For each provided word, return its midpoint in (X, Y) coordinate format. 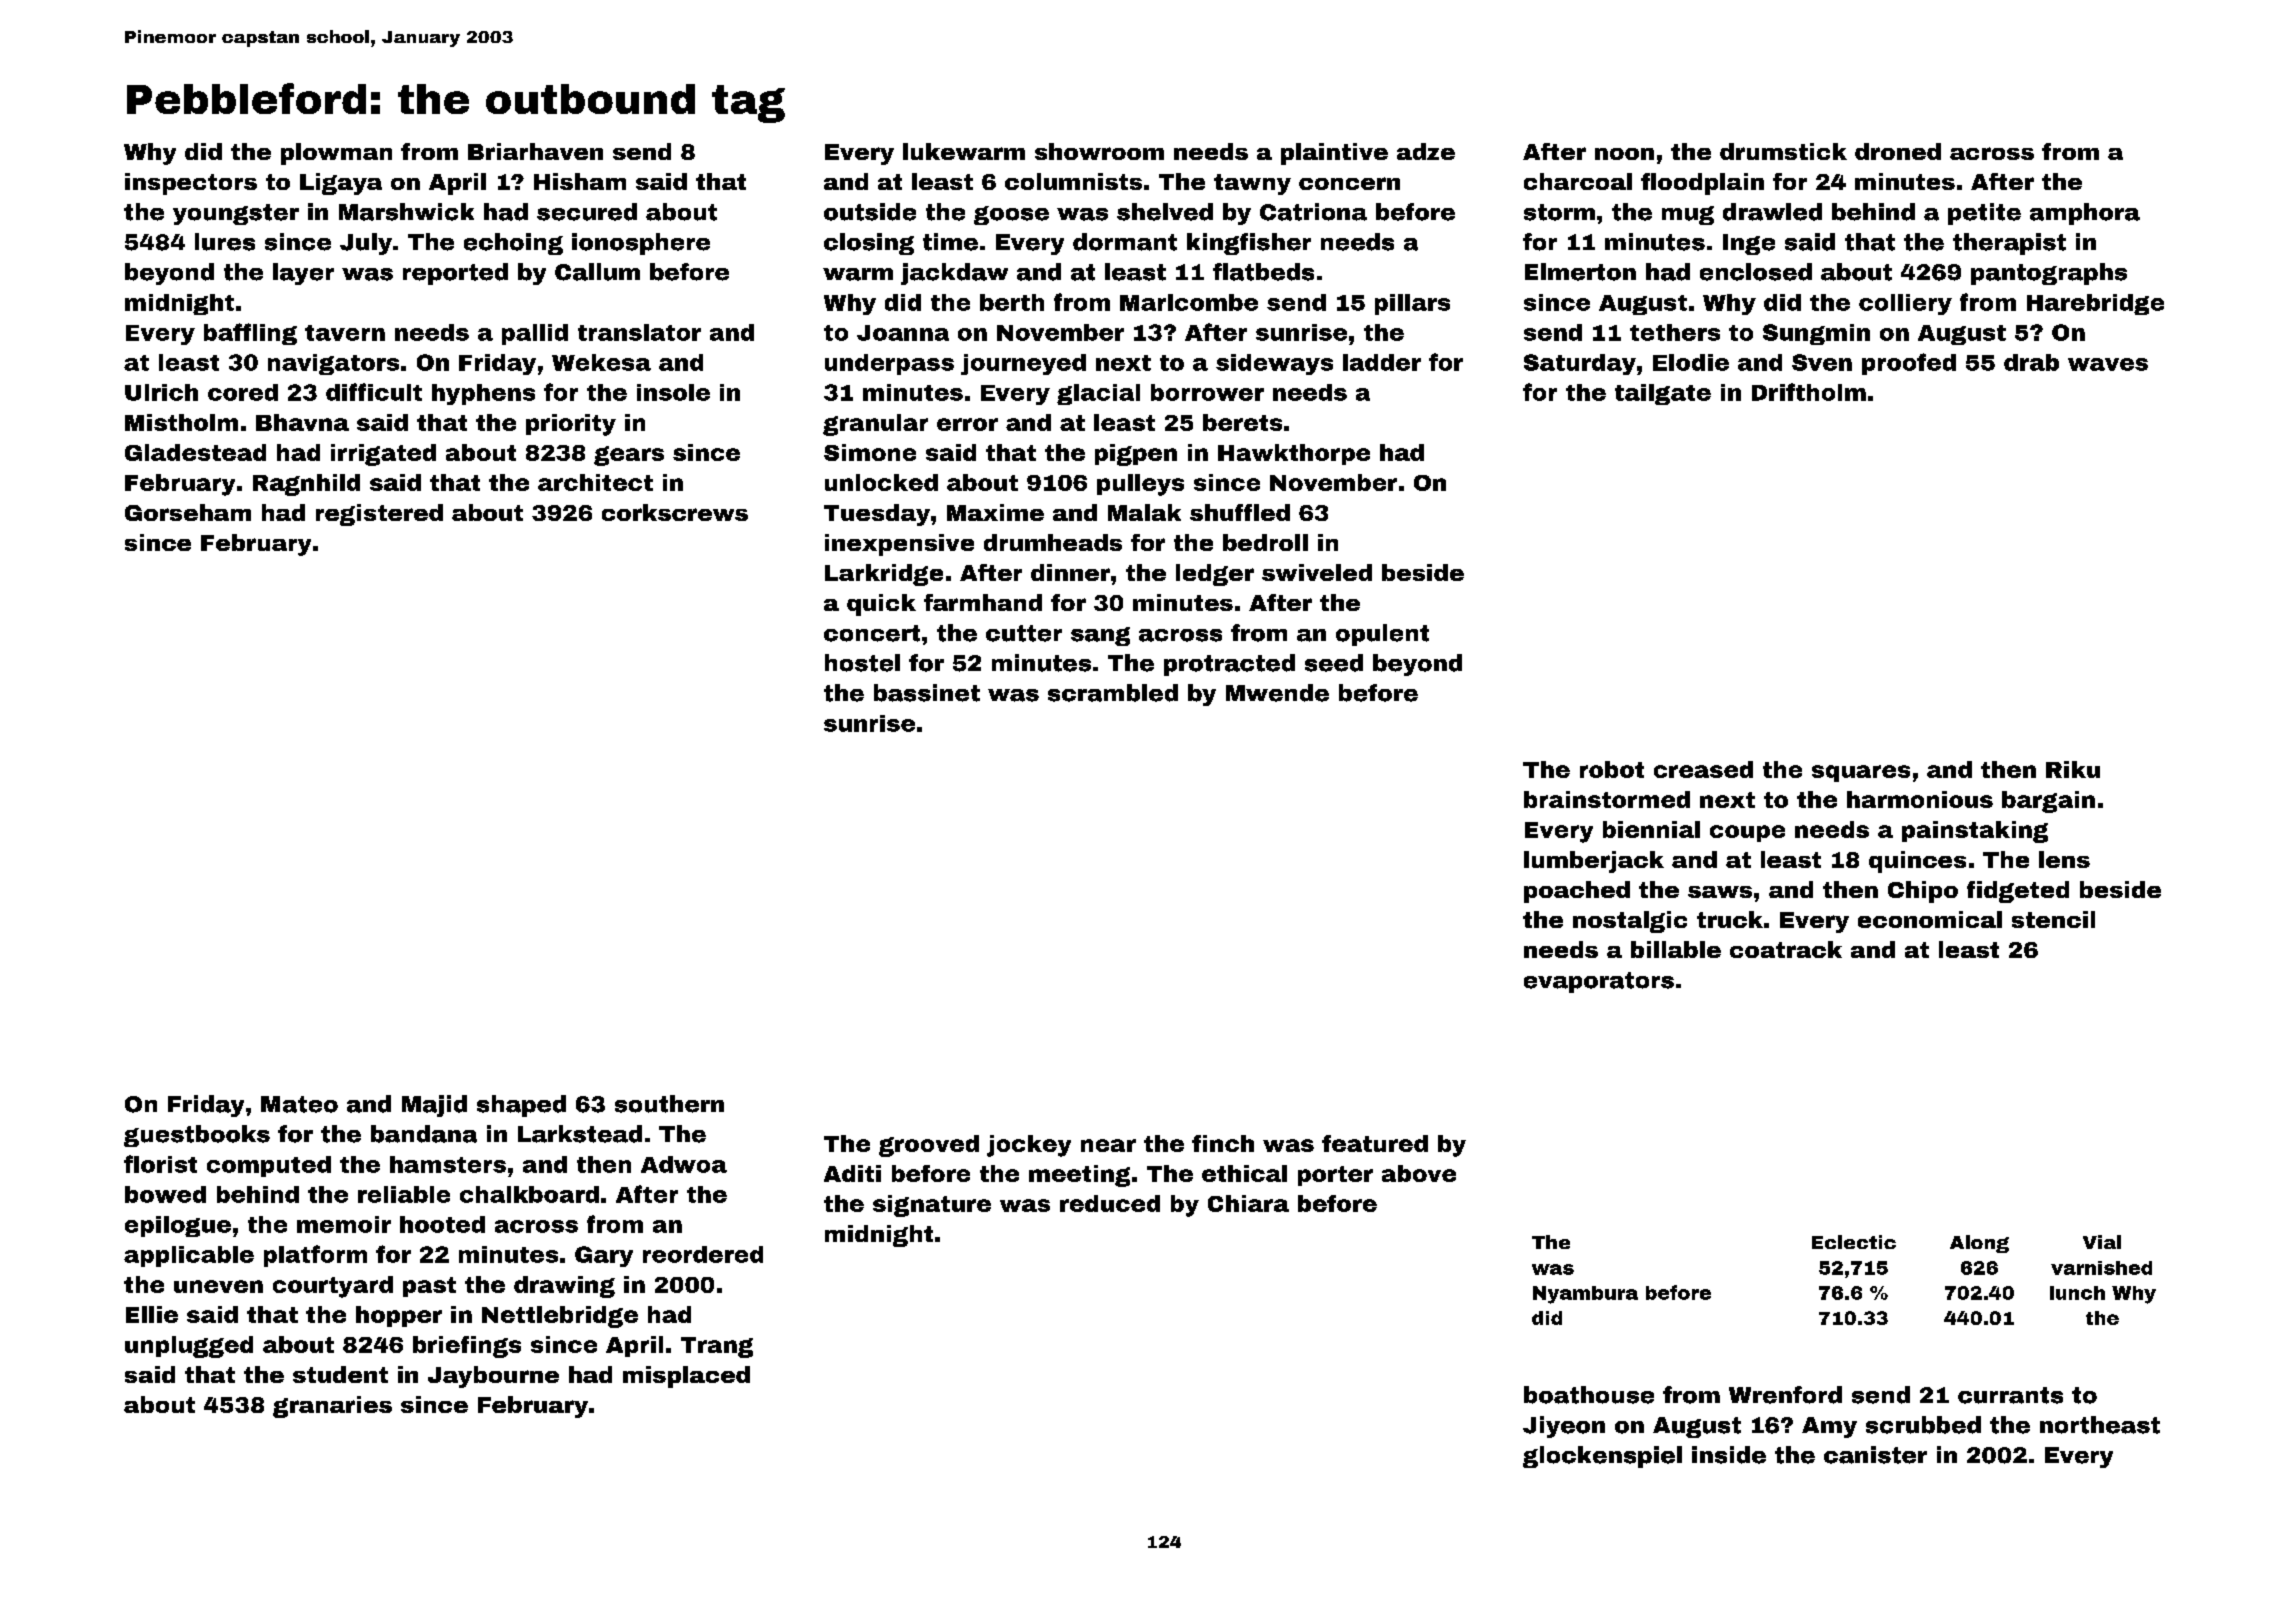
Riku (2073, 769)
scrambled (1113, 693)
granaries (332, 1407)
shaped (521, 1106)
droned (1898, 151)
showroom (1099, 151)
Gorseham (188, 512)
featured (1375, 1143)
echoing (513, 244)
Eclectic (1854, 1242)
